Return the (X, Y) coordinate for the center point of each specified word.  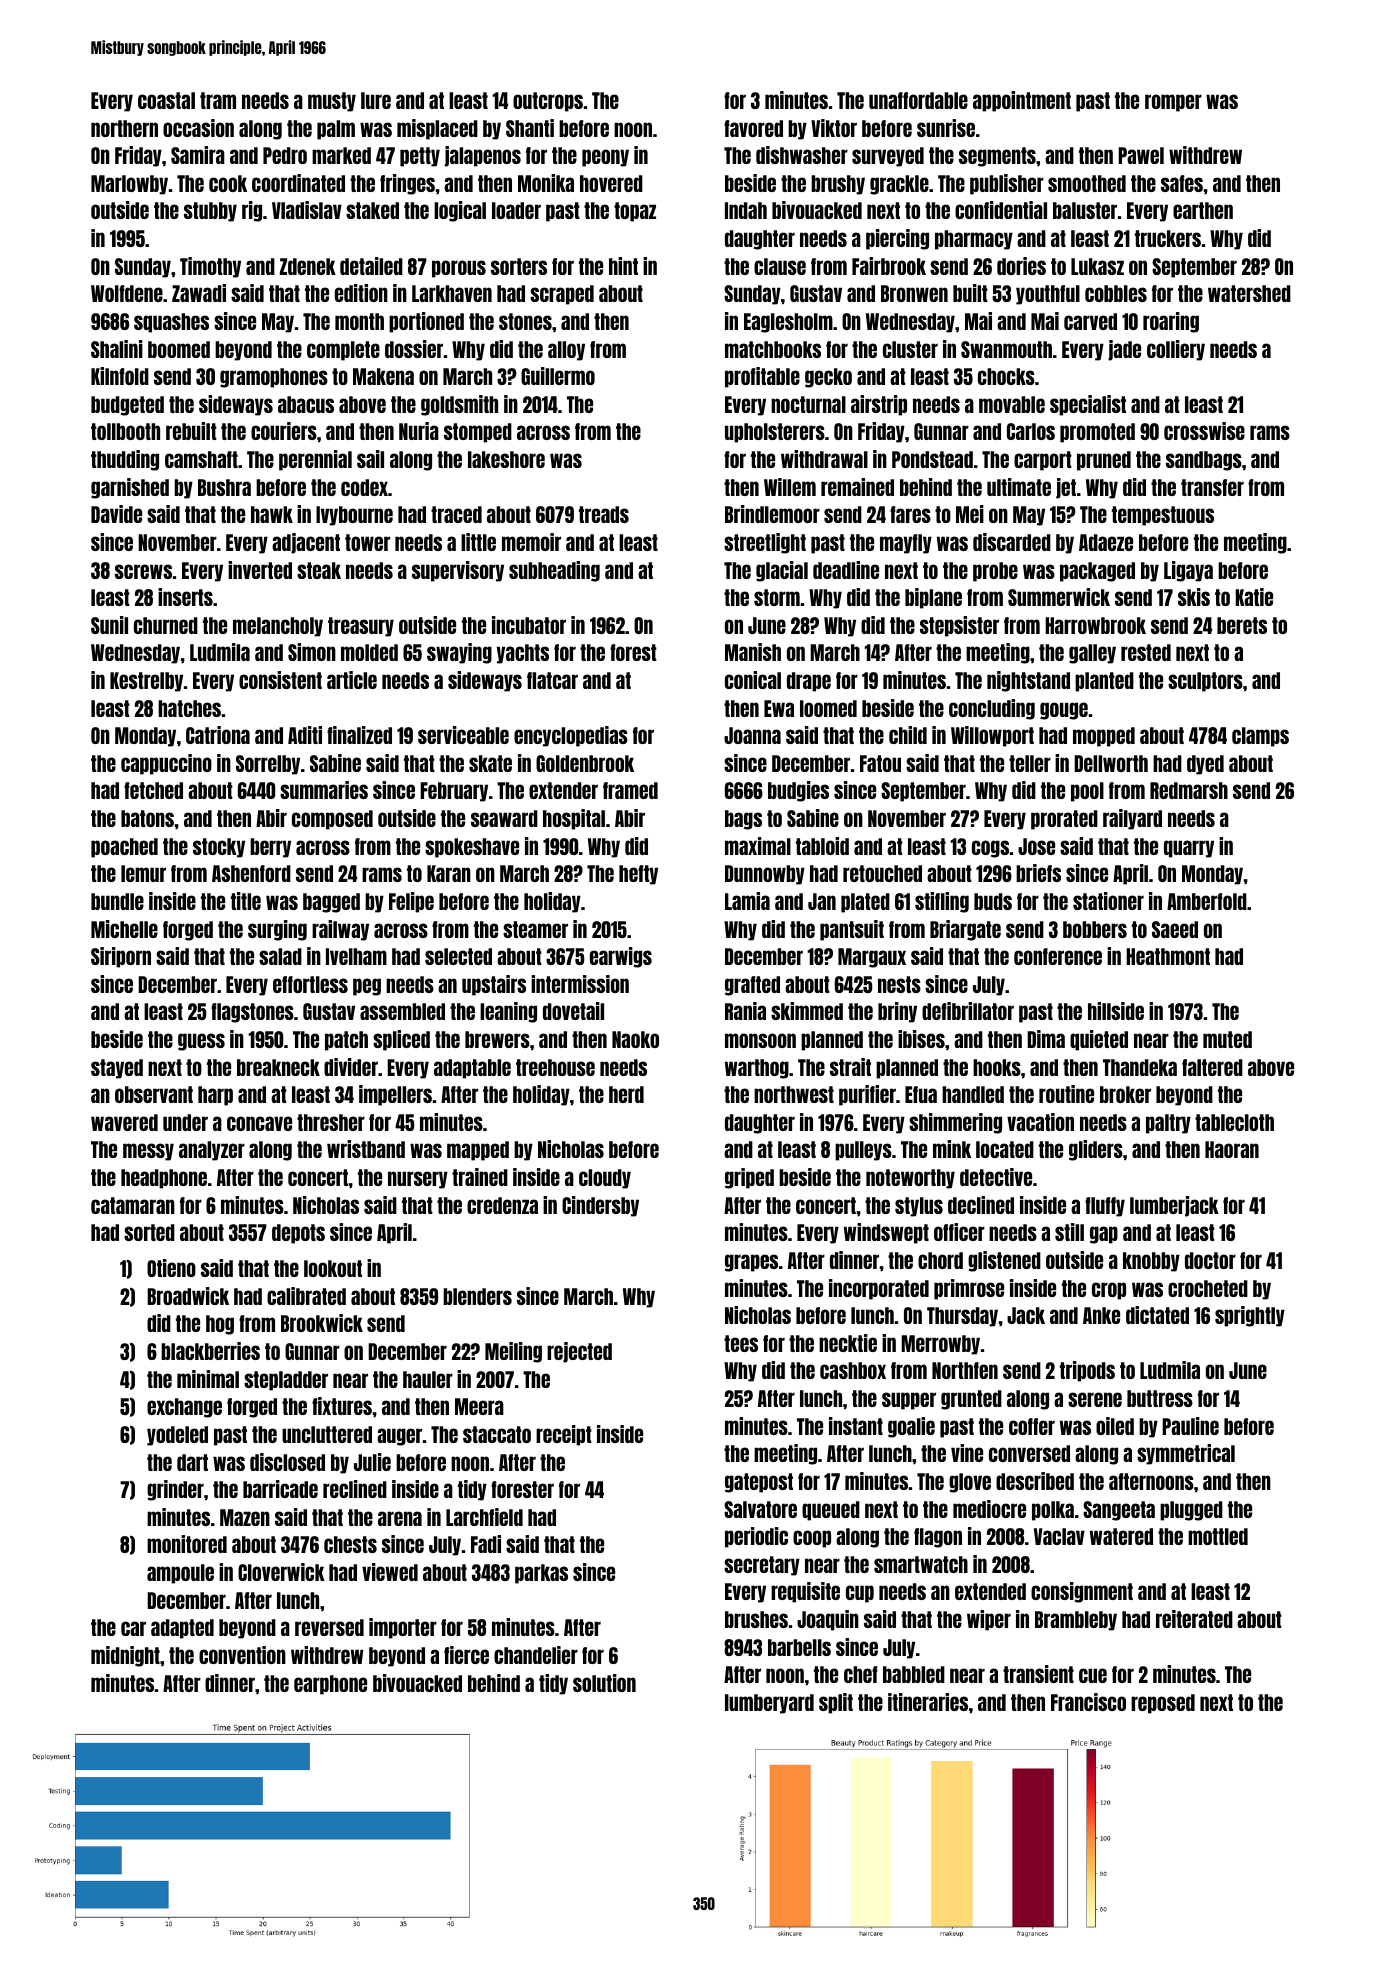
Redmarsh (1189, 790)
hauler (428, 1379)
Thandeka (1140, 1067)
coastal (166, 100)
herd (626, 1094)
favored (753, 128)
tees (741, 1343)
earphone (330, 1685)
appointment (1022, 101)
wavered (124, 1122)
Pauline (1190, 1426)
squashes (171, 323)
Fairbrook (889, 266)
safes (1182, 183)
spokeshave (472, 848)
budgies (798, 791)
